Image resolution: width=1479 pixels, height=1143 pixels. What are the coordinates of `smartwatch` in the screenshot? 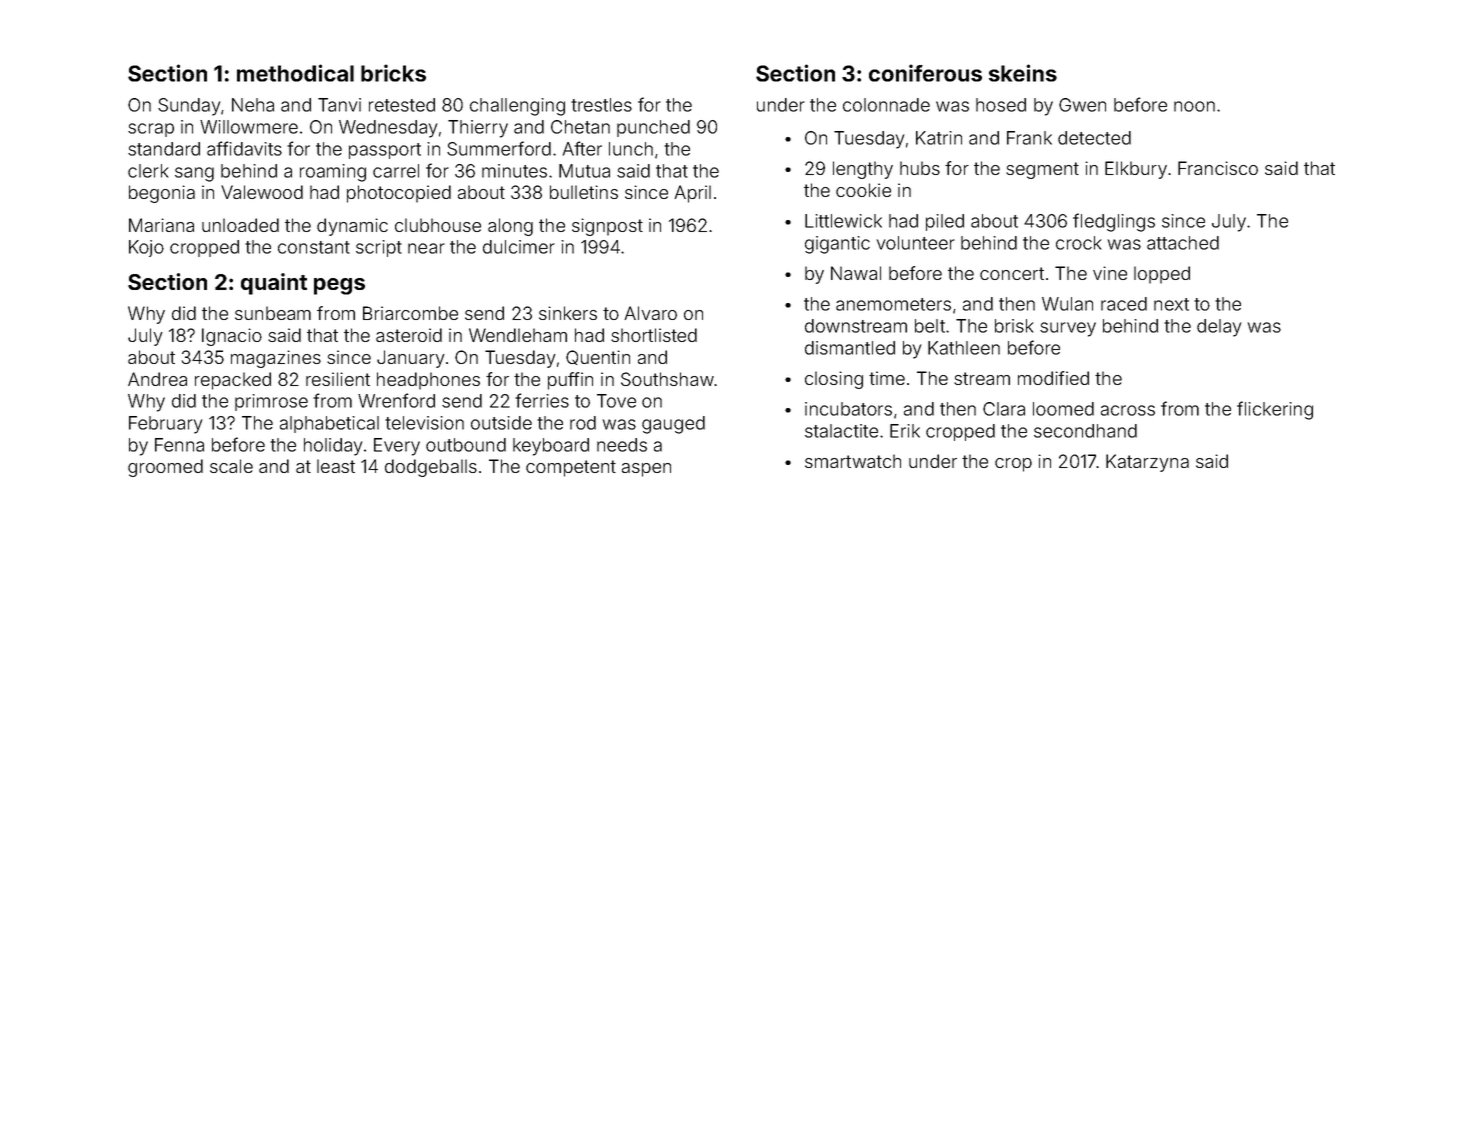 It's located at (853, 461).
